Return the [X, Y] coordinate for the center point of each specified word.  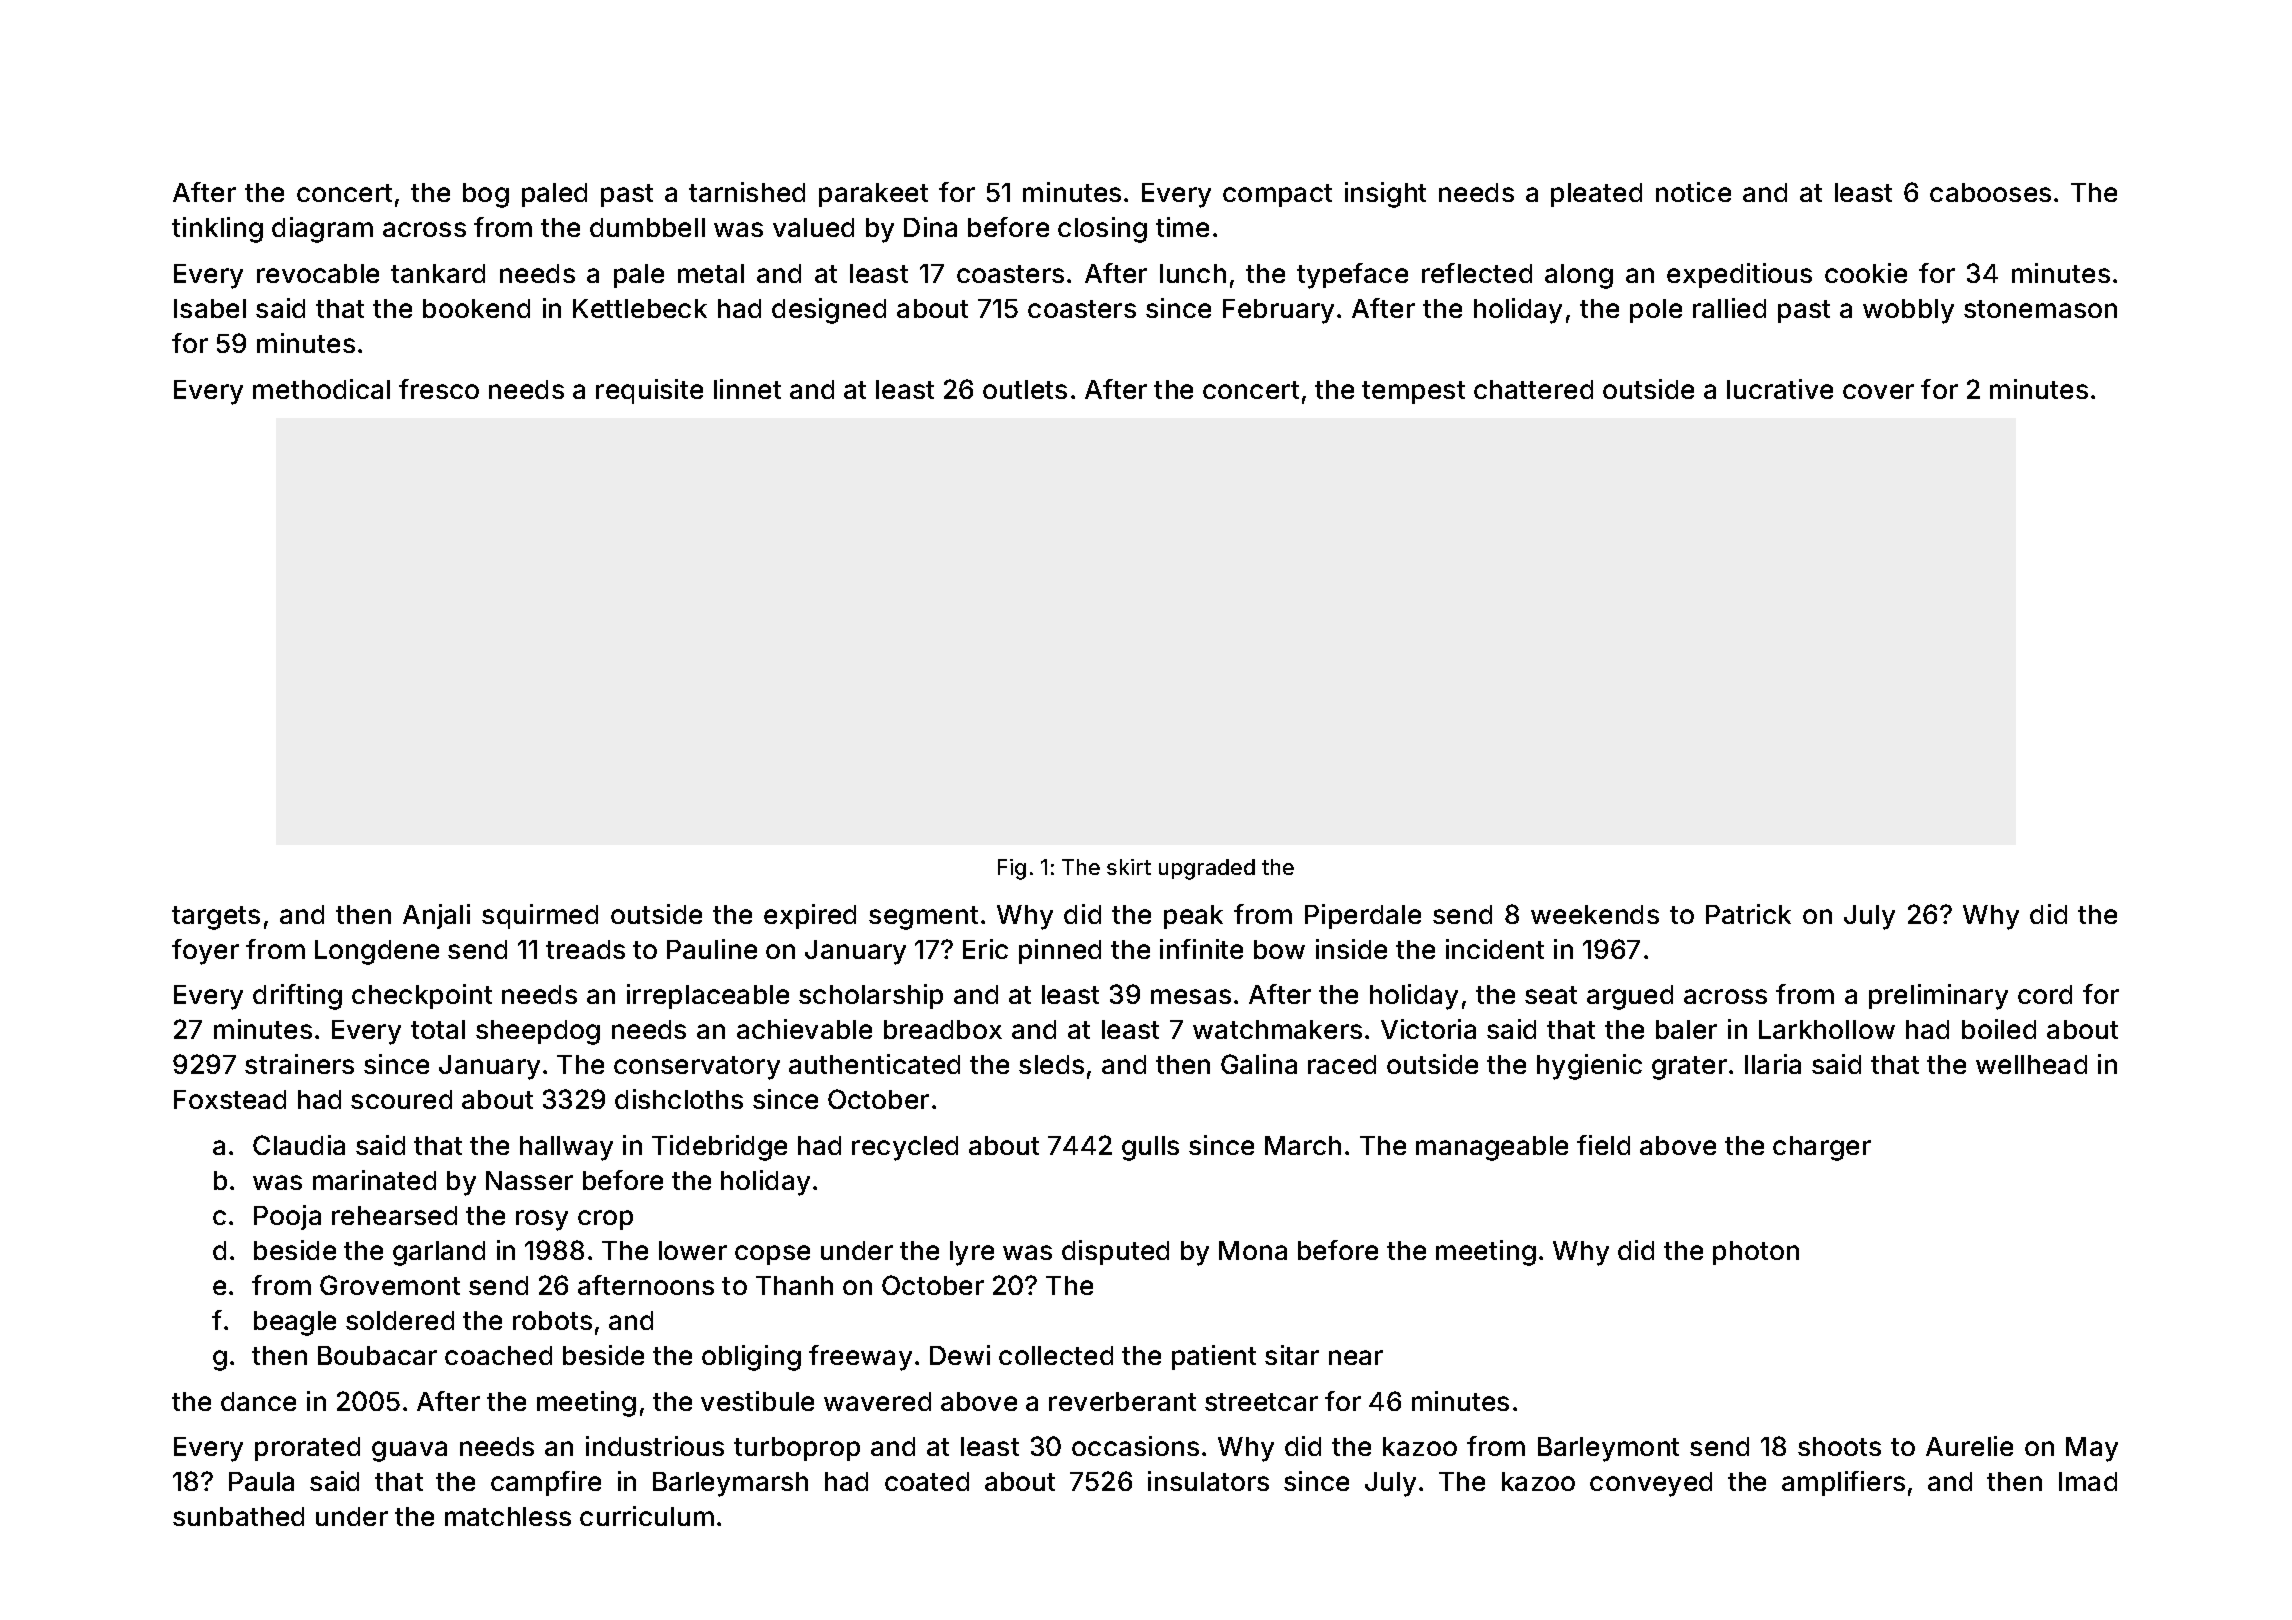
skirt [1129, 867]
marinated [374, 1180]
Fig [1012, 869]
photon [1756, 1253]
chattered [1533, 389]
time [1182, 227]
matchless [508, 1516]
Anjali [436, 916]
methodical [321, 389]
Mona [1253, 1250]
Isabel [210, 308]
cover [1878, 391]
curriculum [647, 1516]
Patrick [1748, 914]
